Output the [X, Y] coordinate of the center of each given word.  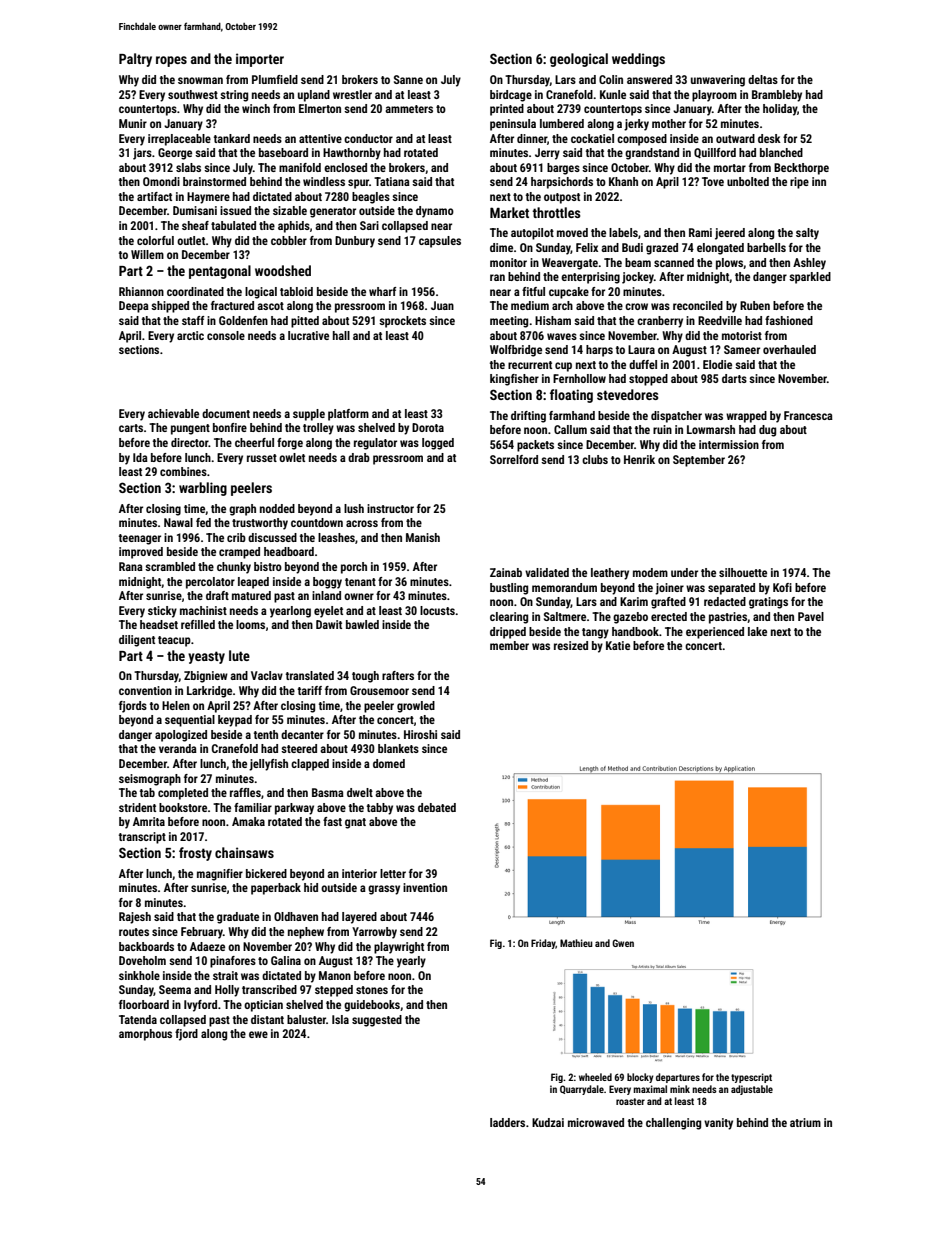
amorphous [145, 1035]
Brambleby [777, 96]
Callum [570, 429]
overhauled [789, 349]
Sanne [408, 79]
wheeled [595, 1077]
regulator [375, 444]
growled [416, 707]
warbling [203, 489]
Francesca [808, 415]
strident [137, 807]
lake [757, 631]
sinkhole [139, 975]
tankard [232, 138]
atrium [805, 1122]
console [226, 335]
